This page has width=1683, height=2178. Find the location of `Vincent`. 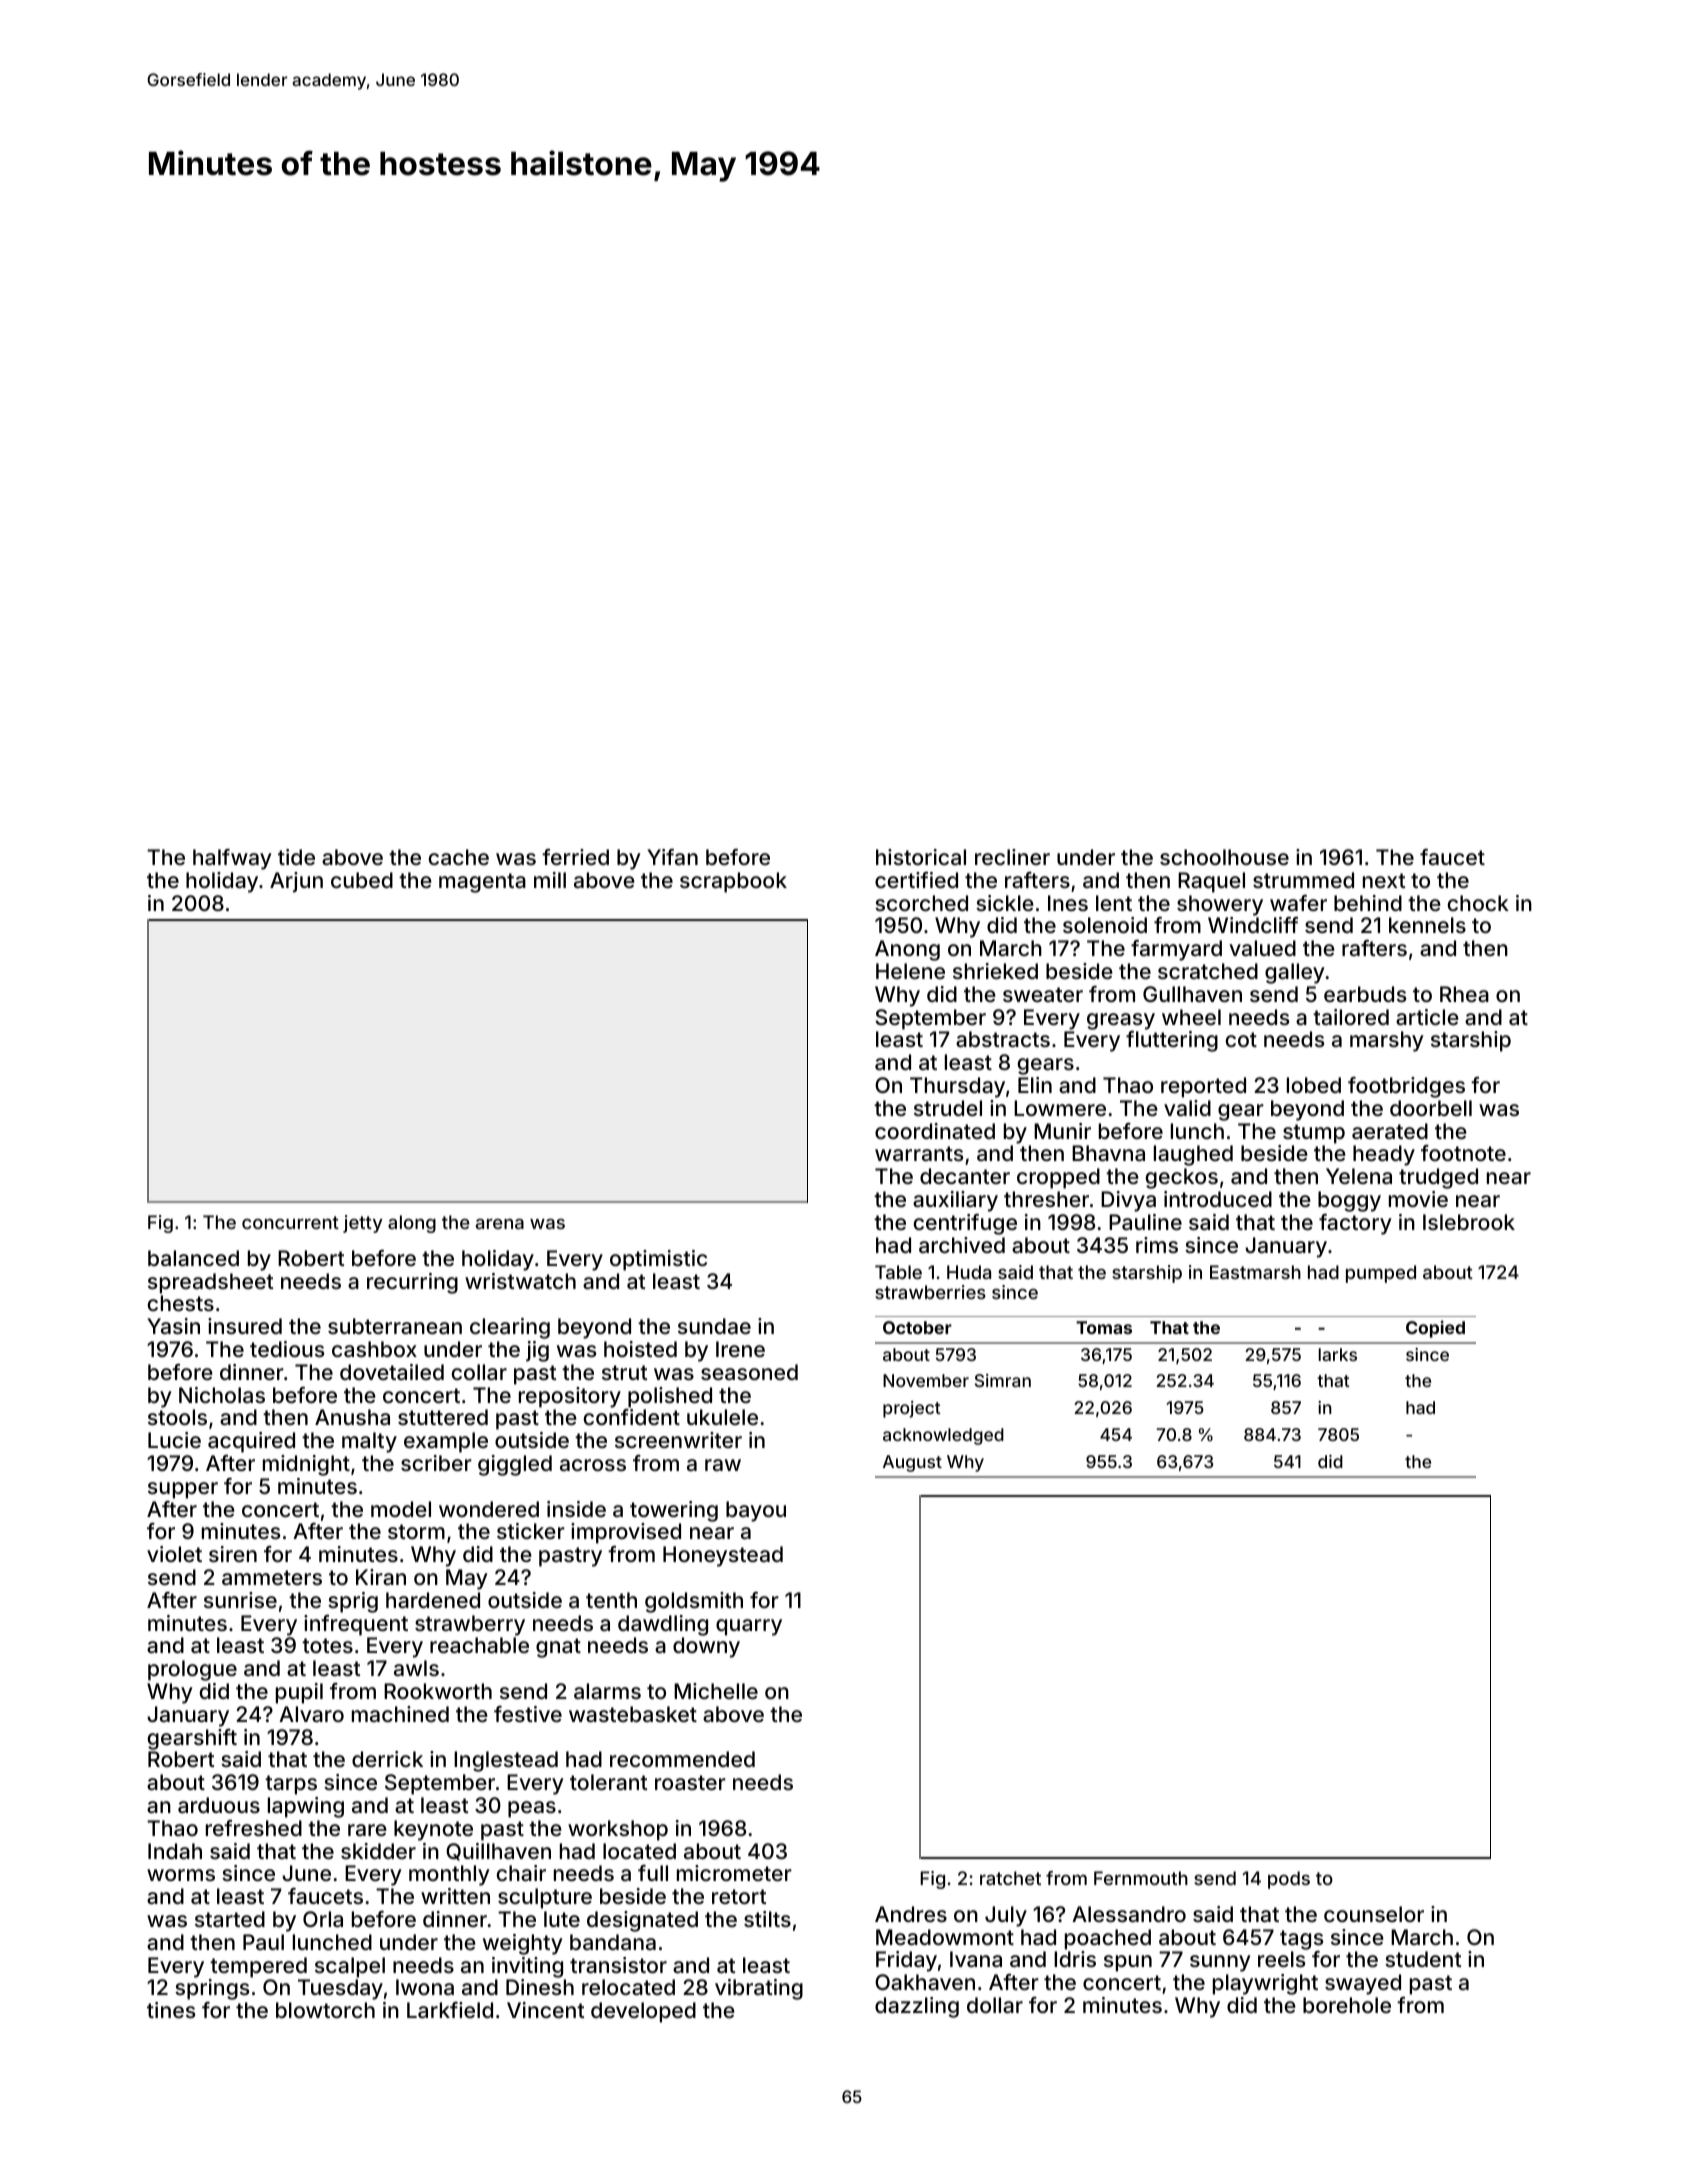

Vincent is located at coordinates (545, 2010).
